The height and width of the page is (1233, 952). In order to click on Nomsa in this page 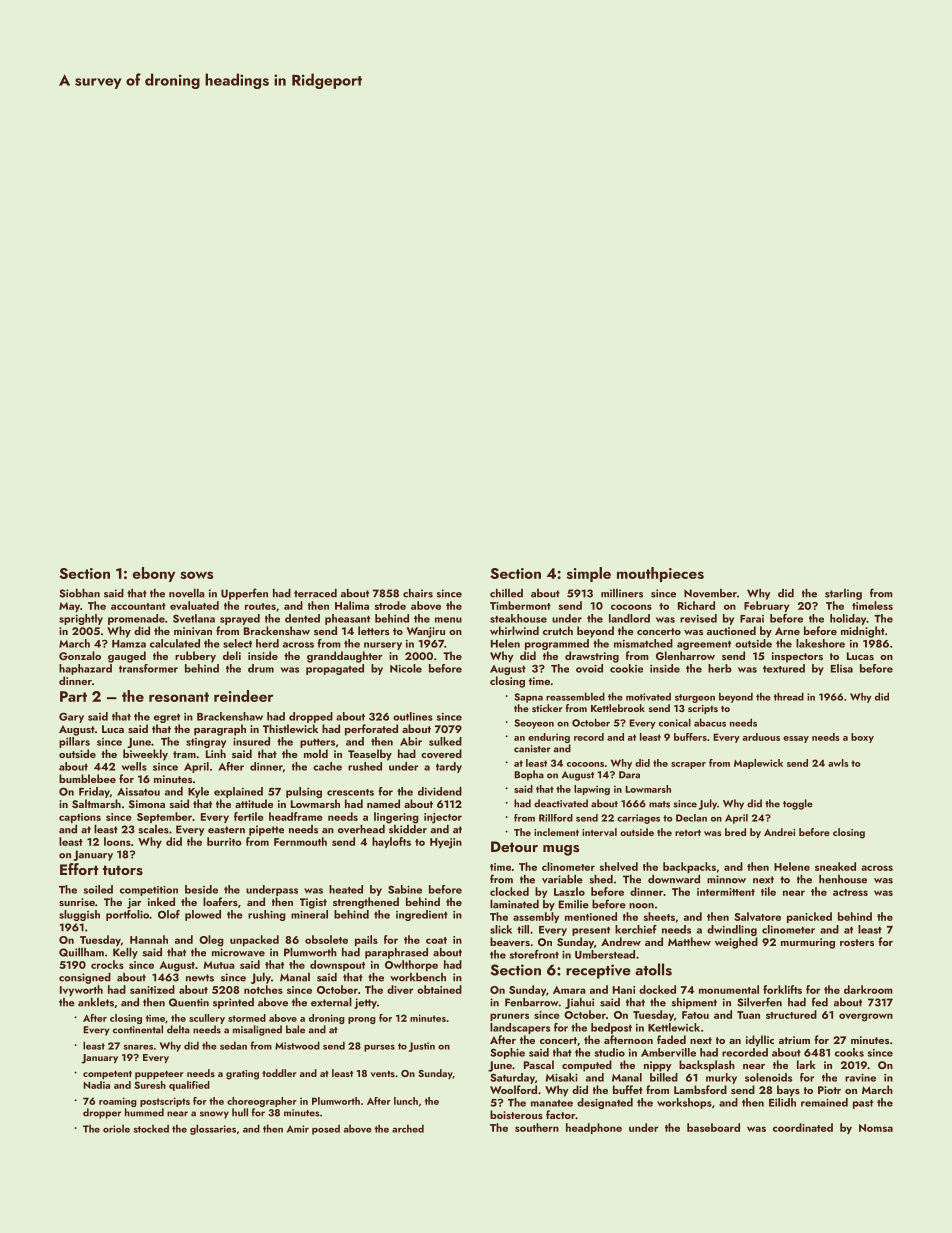, I will do `click(876, 1128)`.
